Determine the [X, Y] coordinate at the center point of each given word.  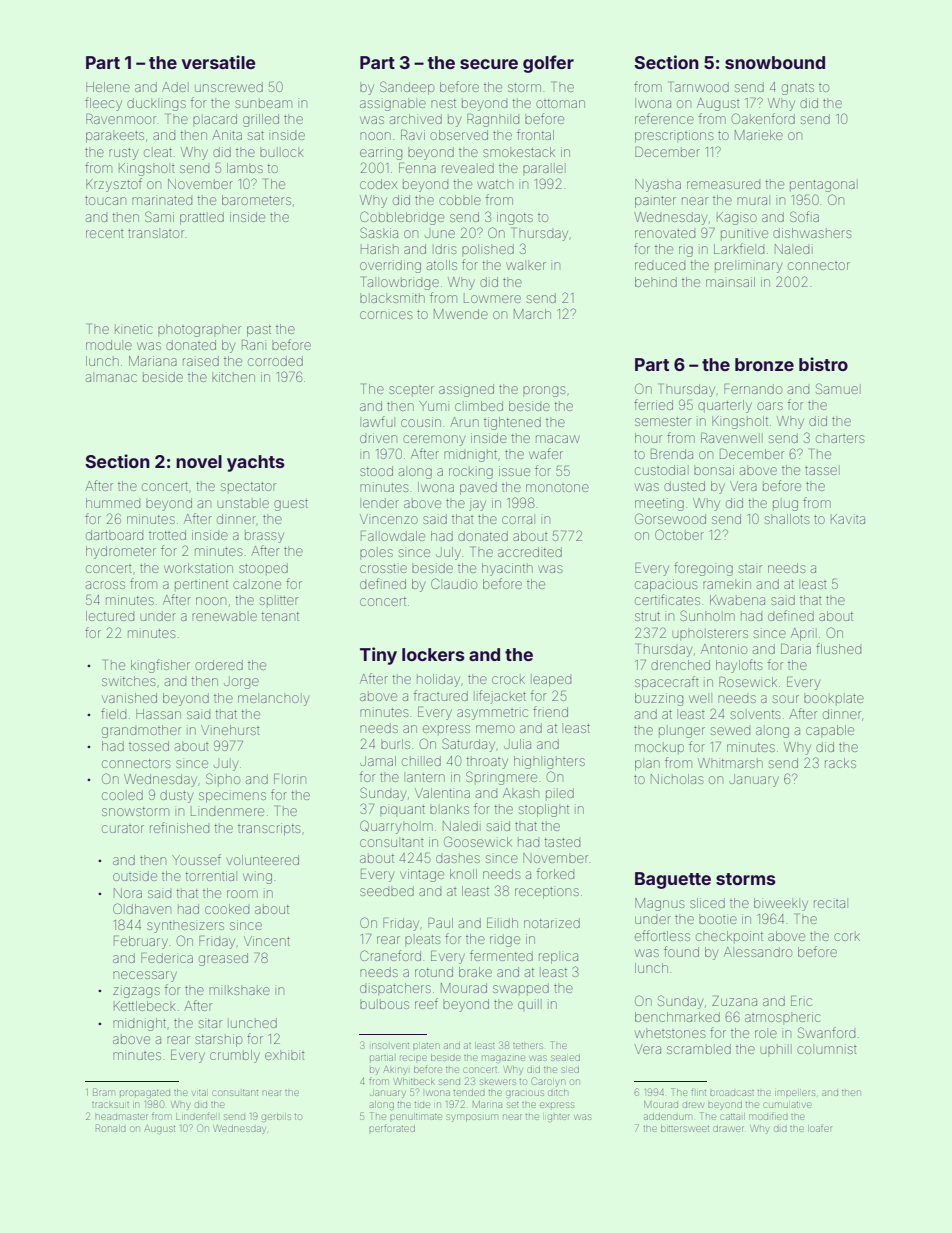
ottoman [560, 103]
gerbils [276, 1118]
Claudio [454, 583]
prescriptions [674, 136]
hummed [113, 503]
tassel [821, 470]
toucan [105, 200]
